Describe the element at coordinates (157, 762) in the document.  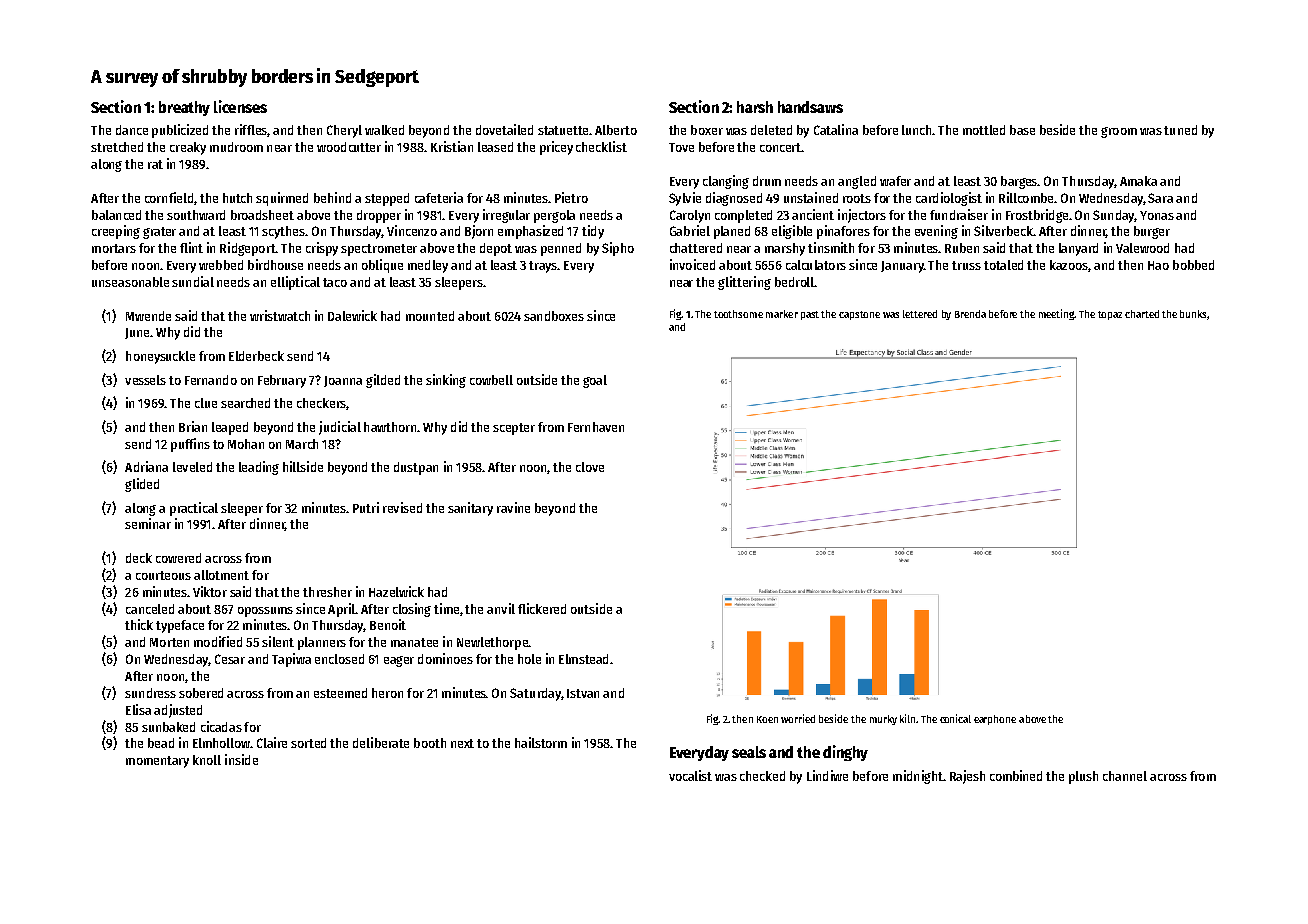
I see `momentary` at that location.
